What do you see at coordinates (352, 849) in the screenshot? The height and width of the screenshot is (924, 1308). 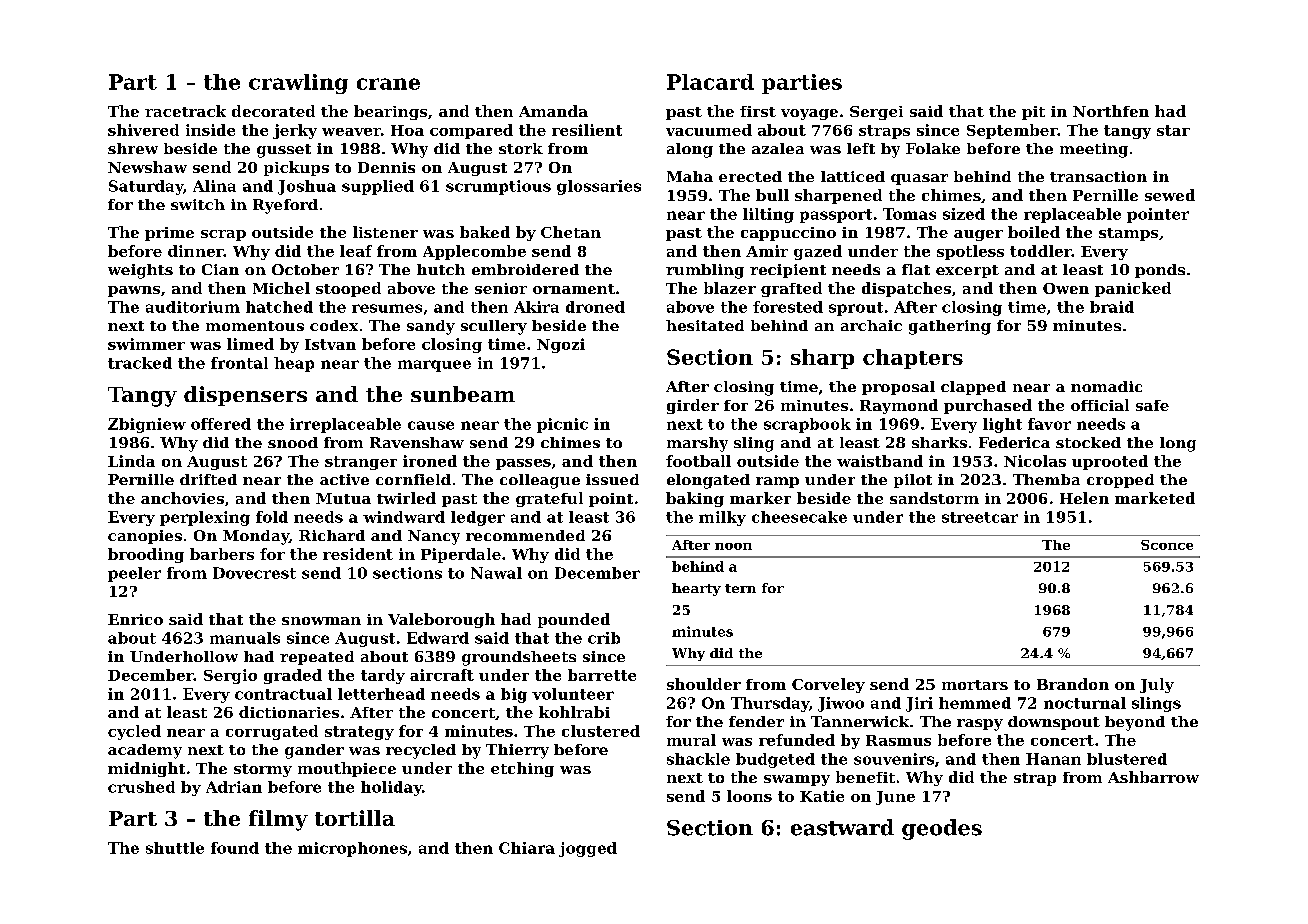 I see `microphones` at bounding box center [352, 849].
